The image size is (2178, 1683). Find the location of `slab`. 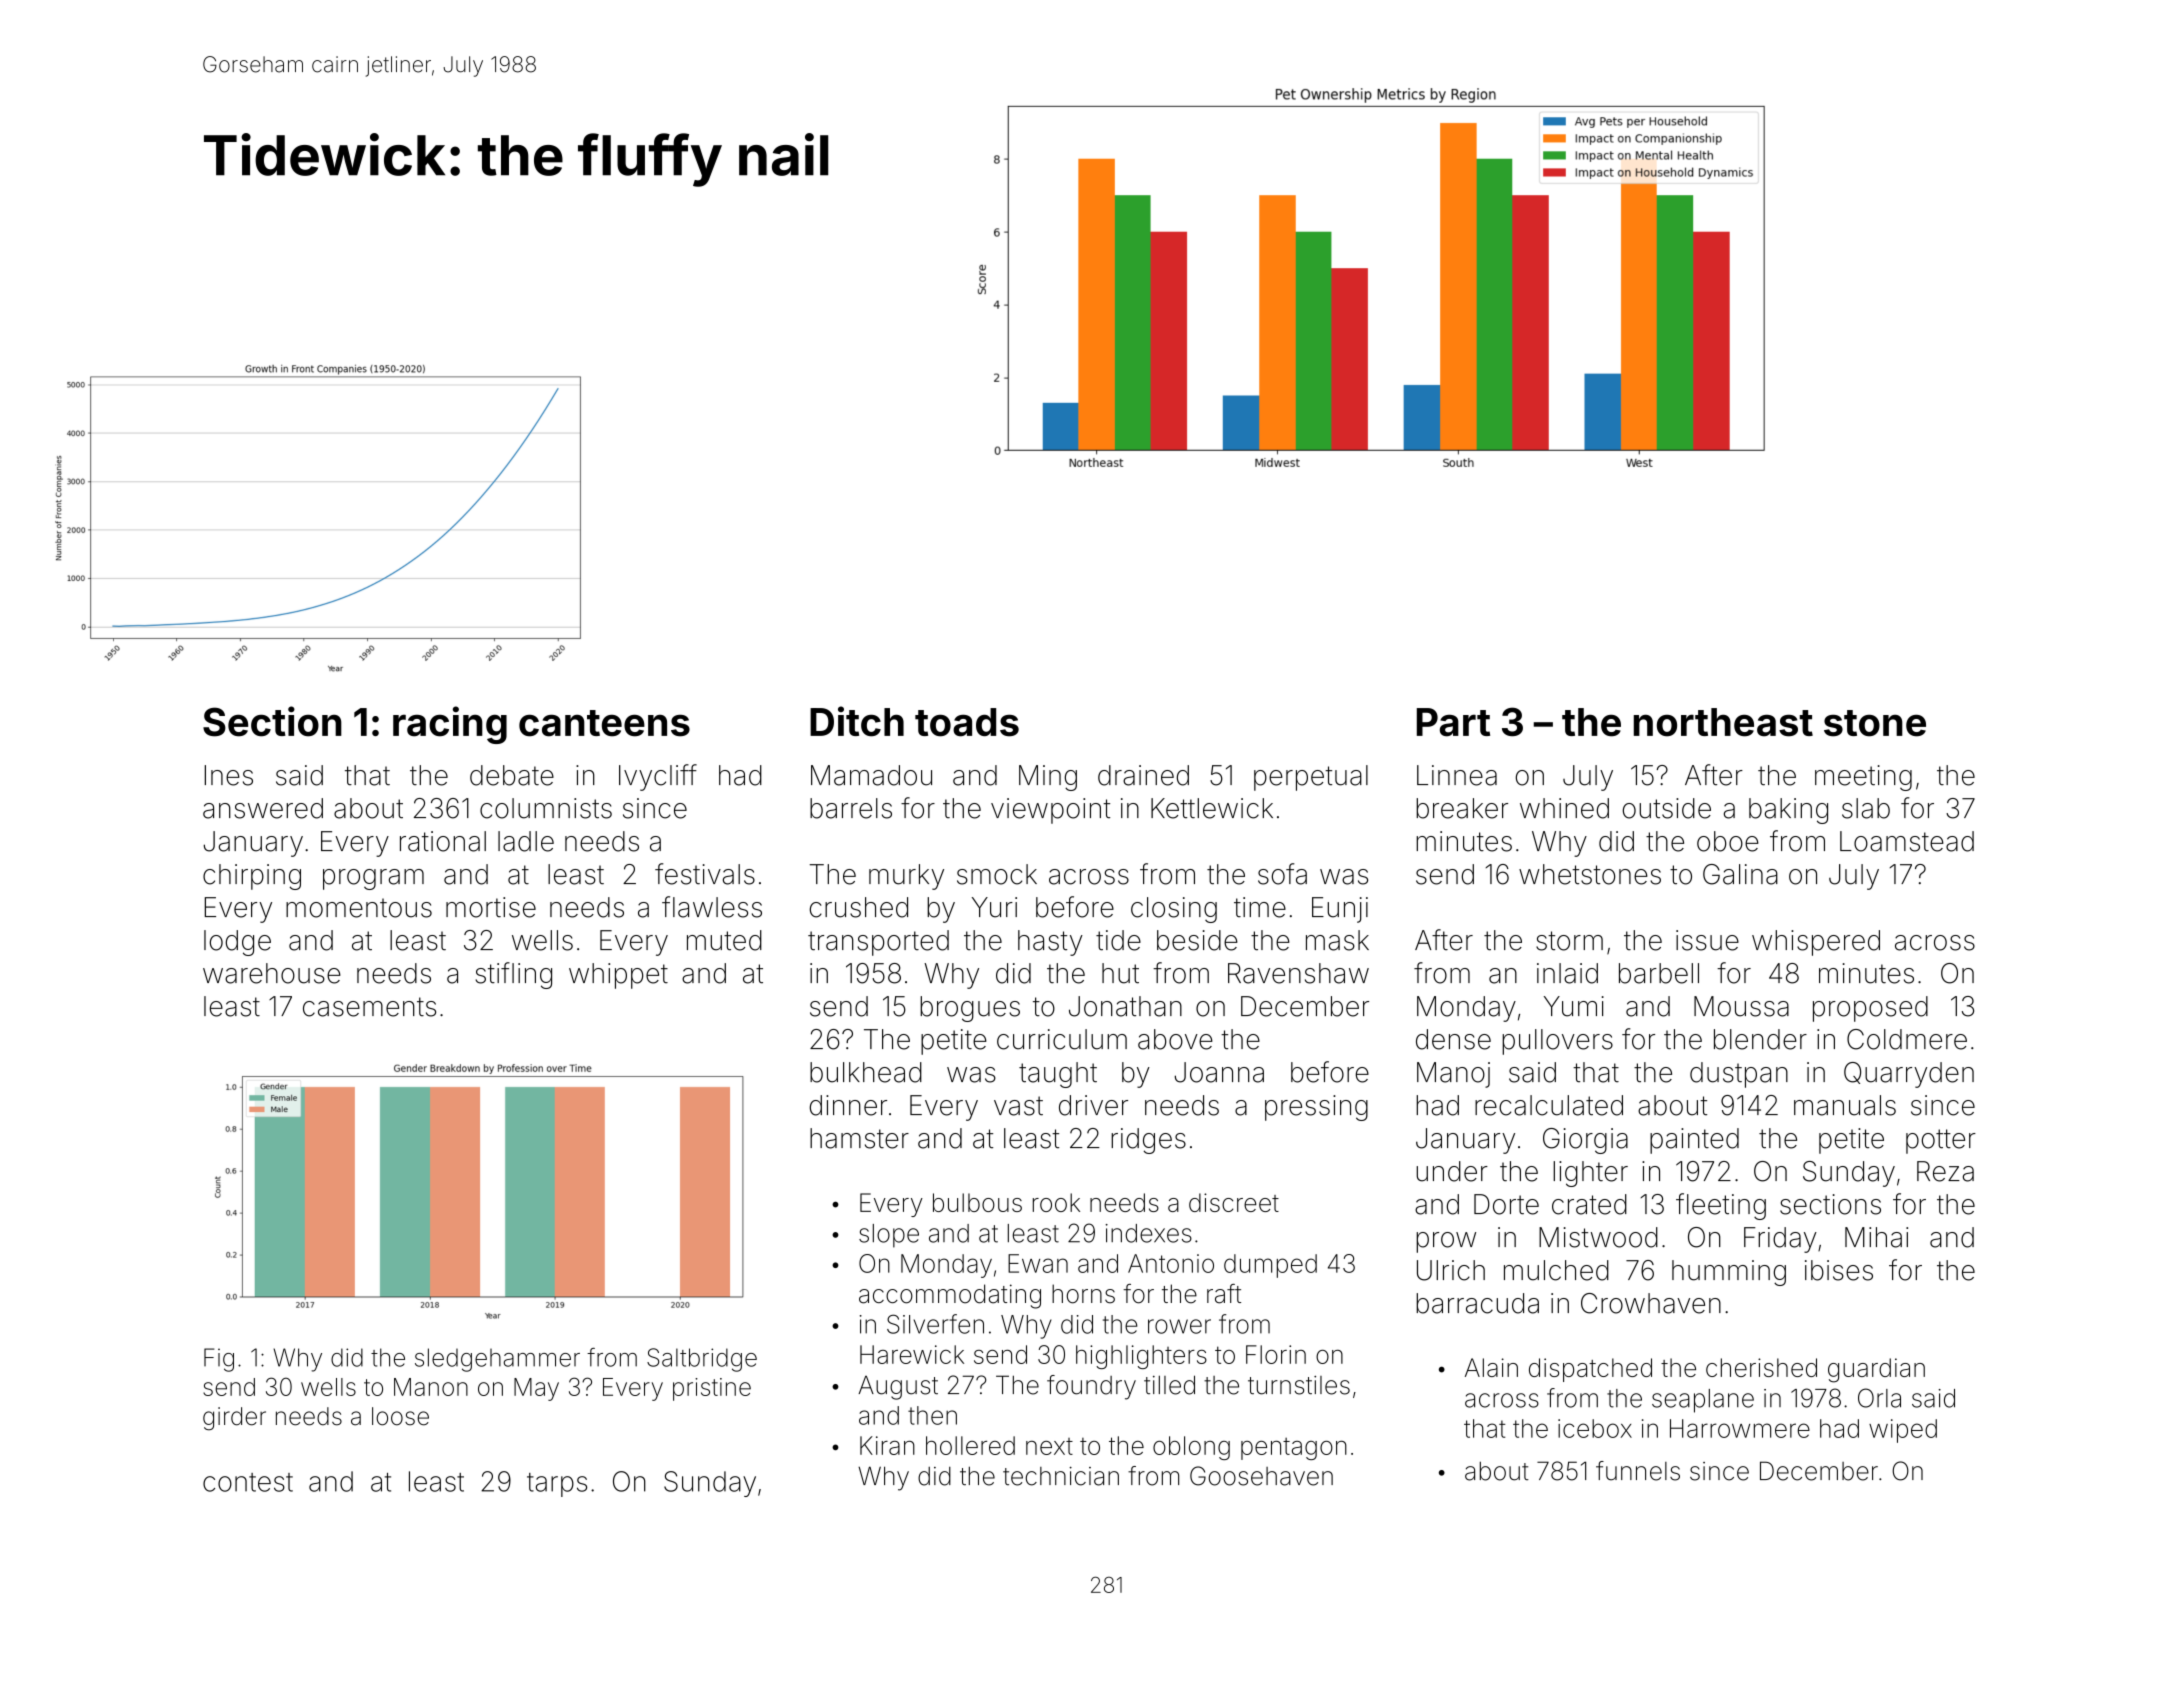

slab is located at coordinates (1866, 808).
